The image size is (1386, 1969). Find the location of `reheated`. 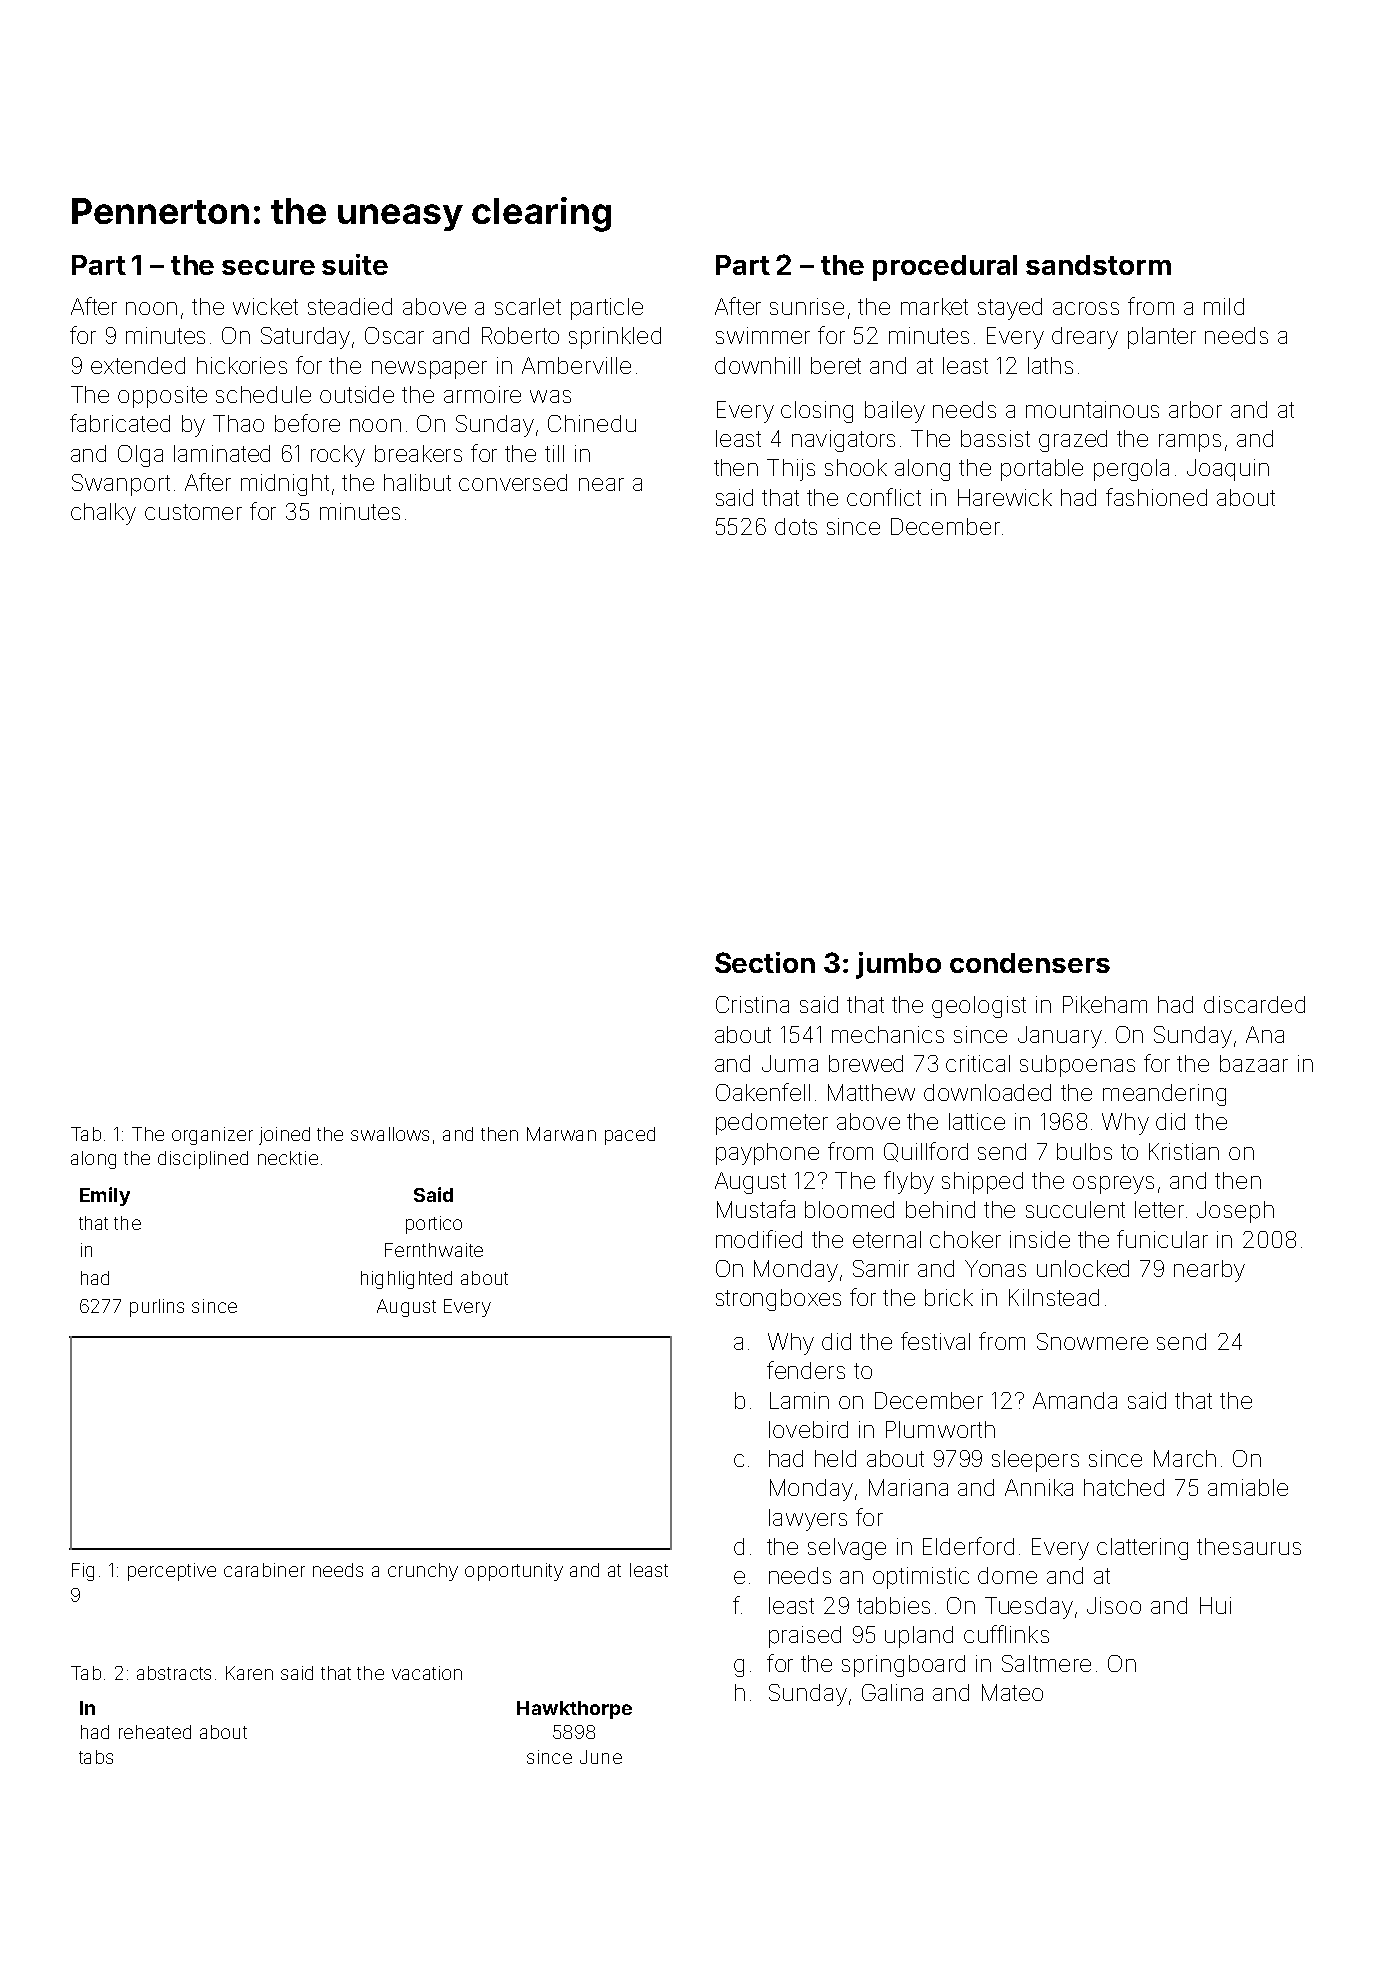

reheated is located at coordinates (155, 1732).
